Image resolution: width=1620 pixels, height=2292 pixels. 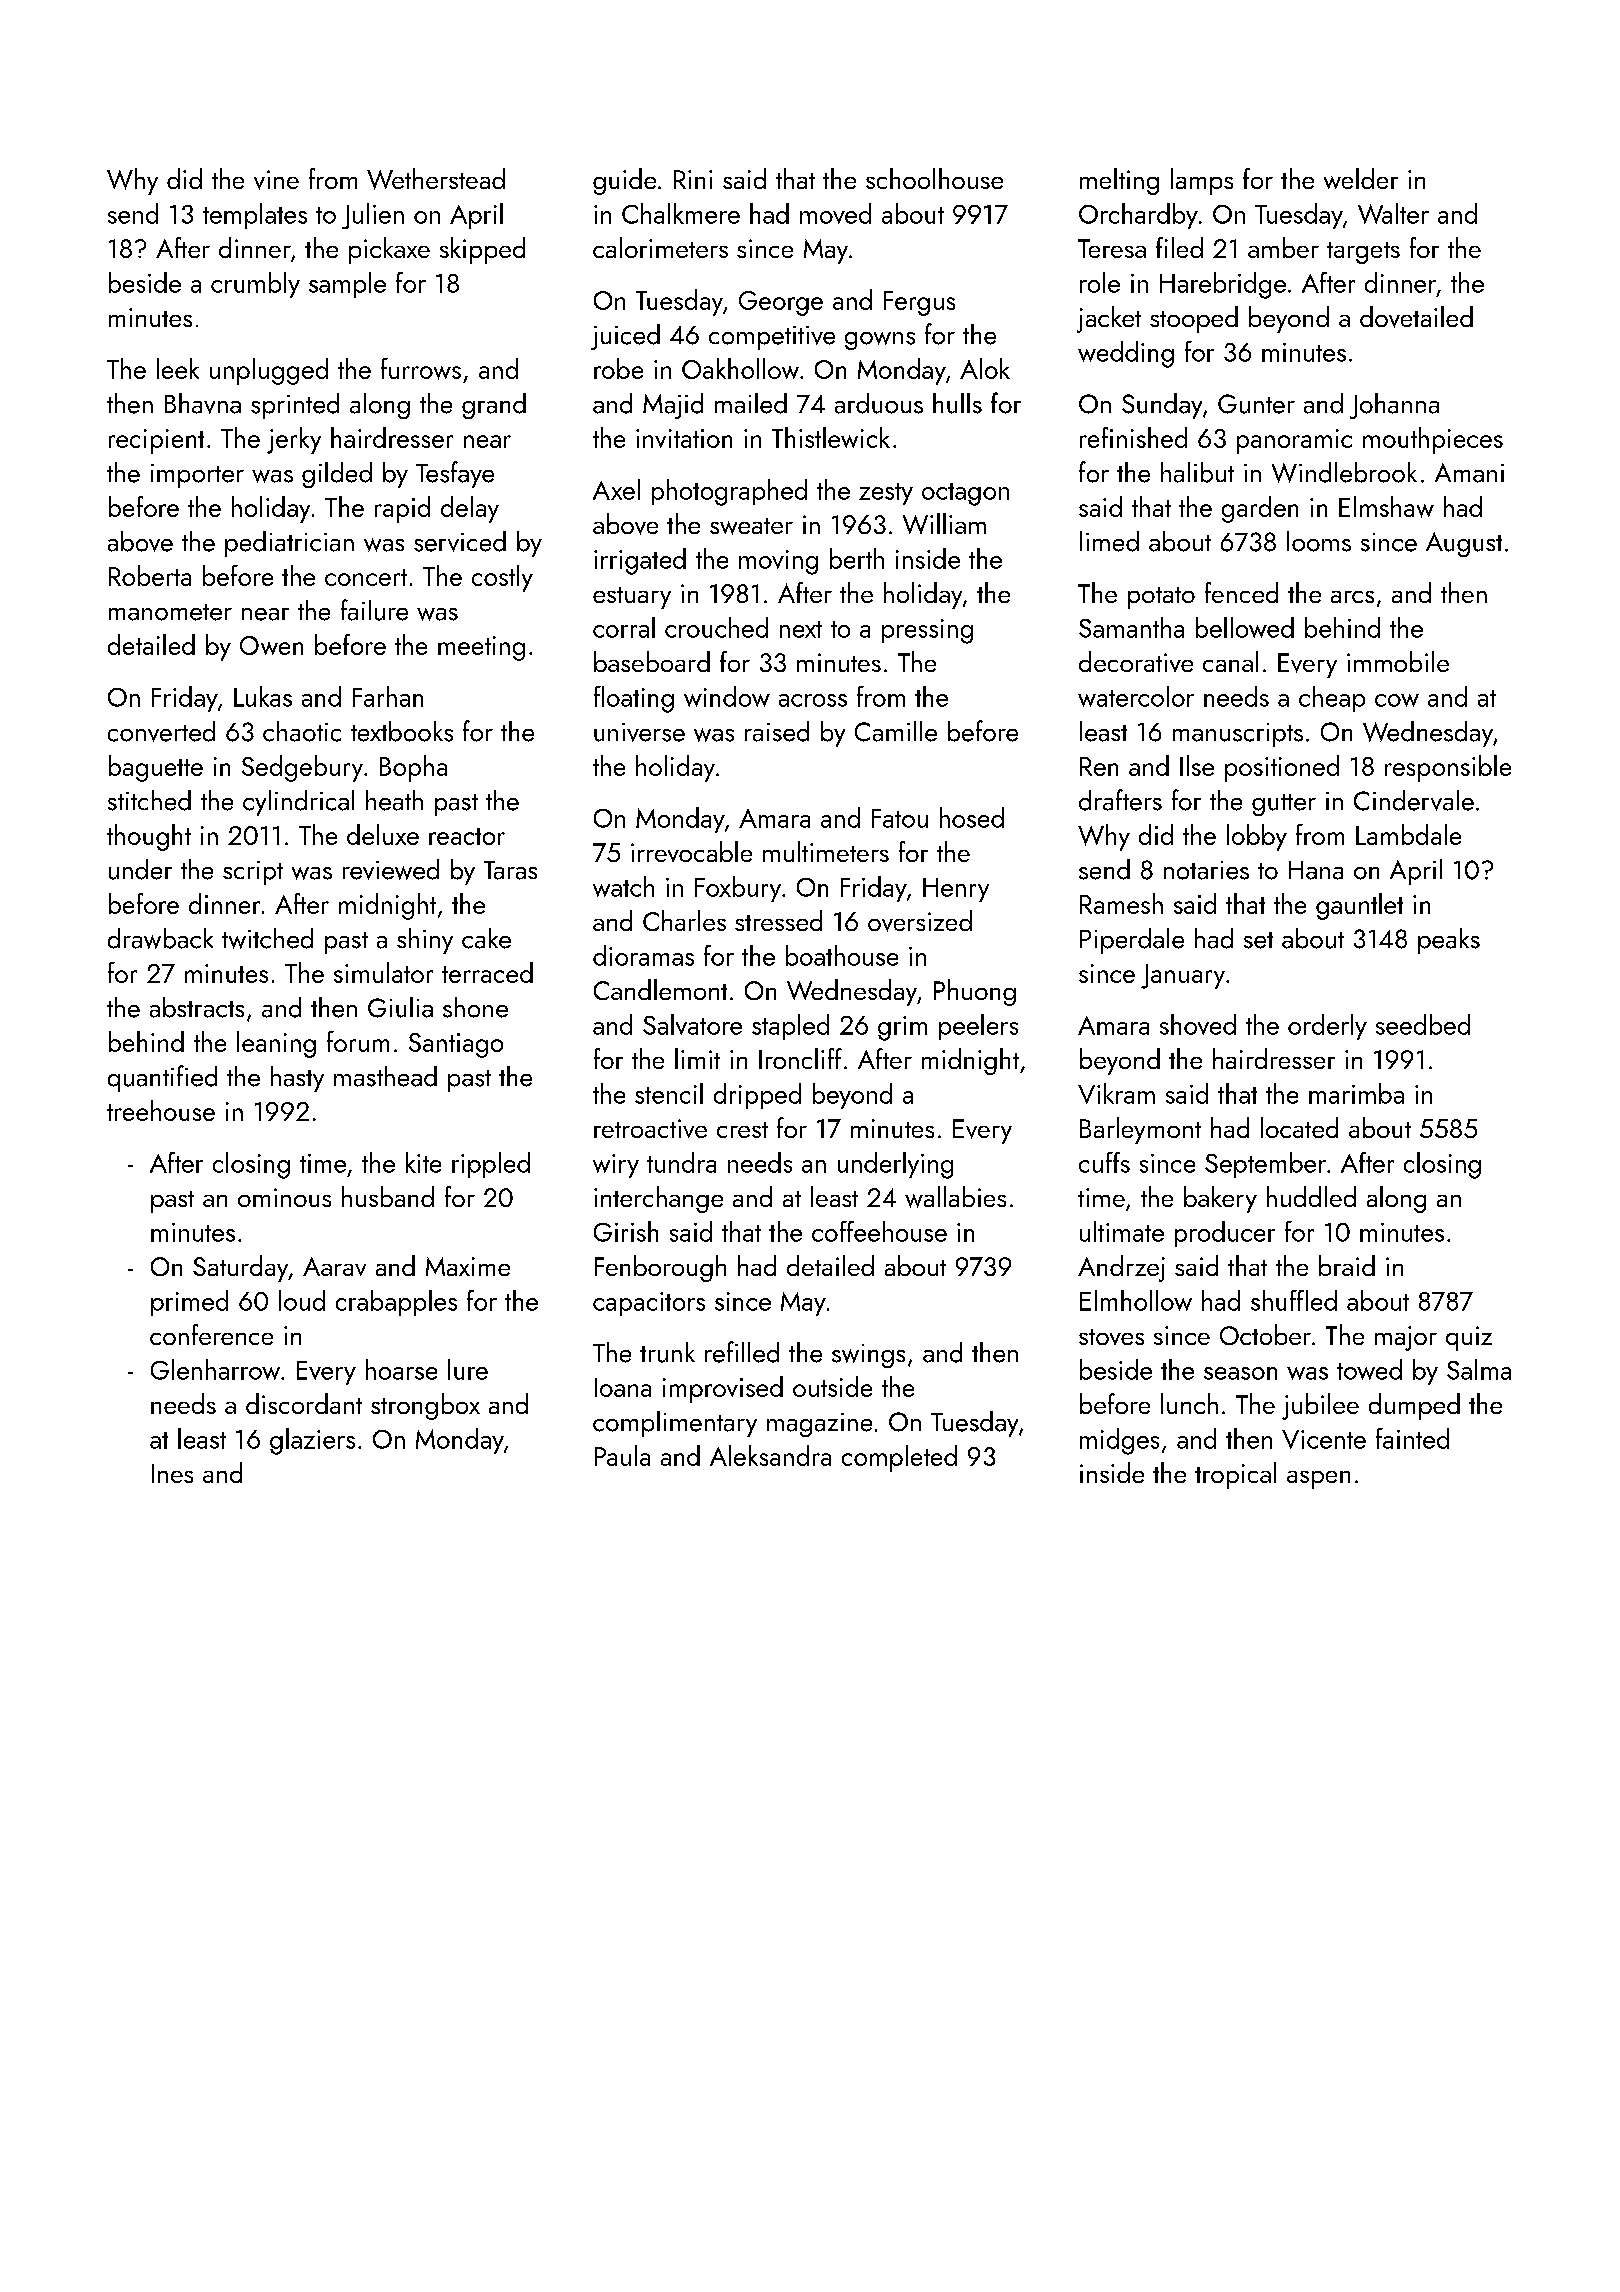 What do you see at coordinates (475, 1007) in the document?
I see `shone` at bounding box center [475, 1007].
